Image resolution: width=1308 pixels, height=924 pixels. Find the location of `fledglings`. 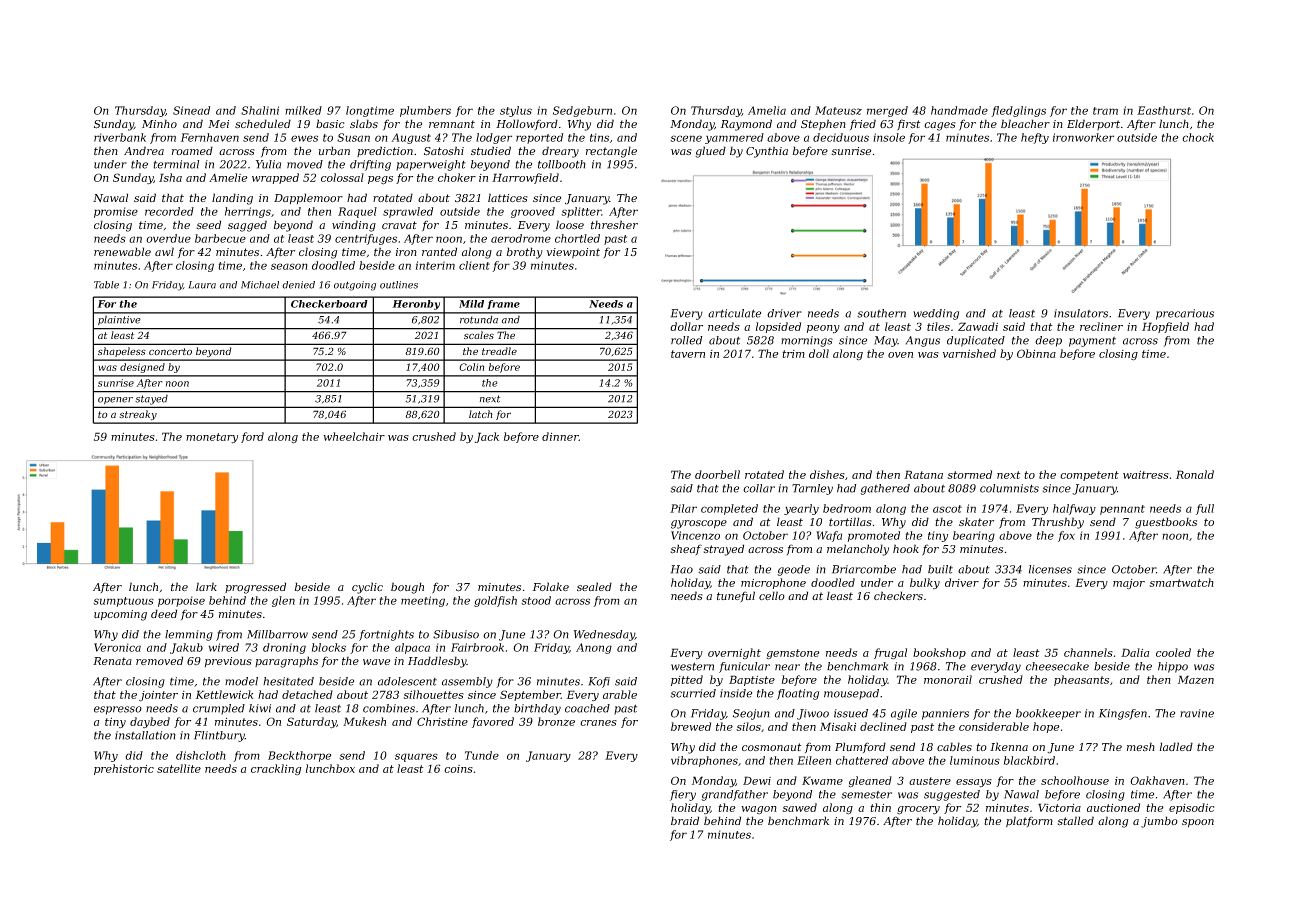

fledglings is located at coordinates (1018, 111).
